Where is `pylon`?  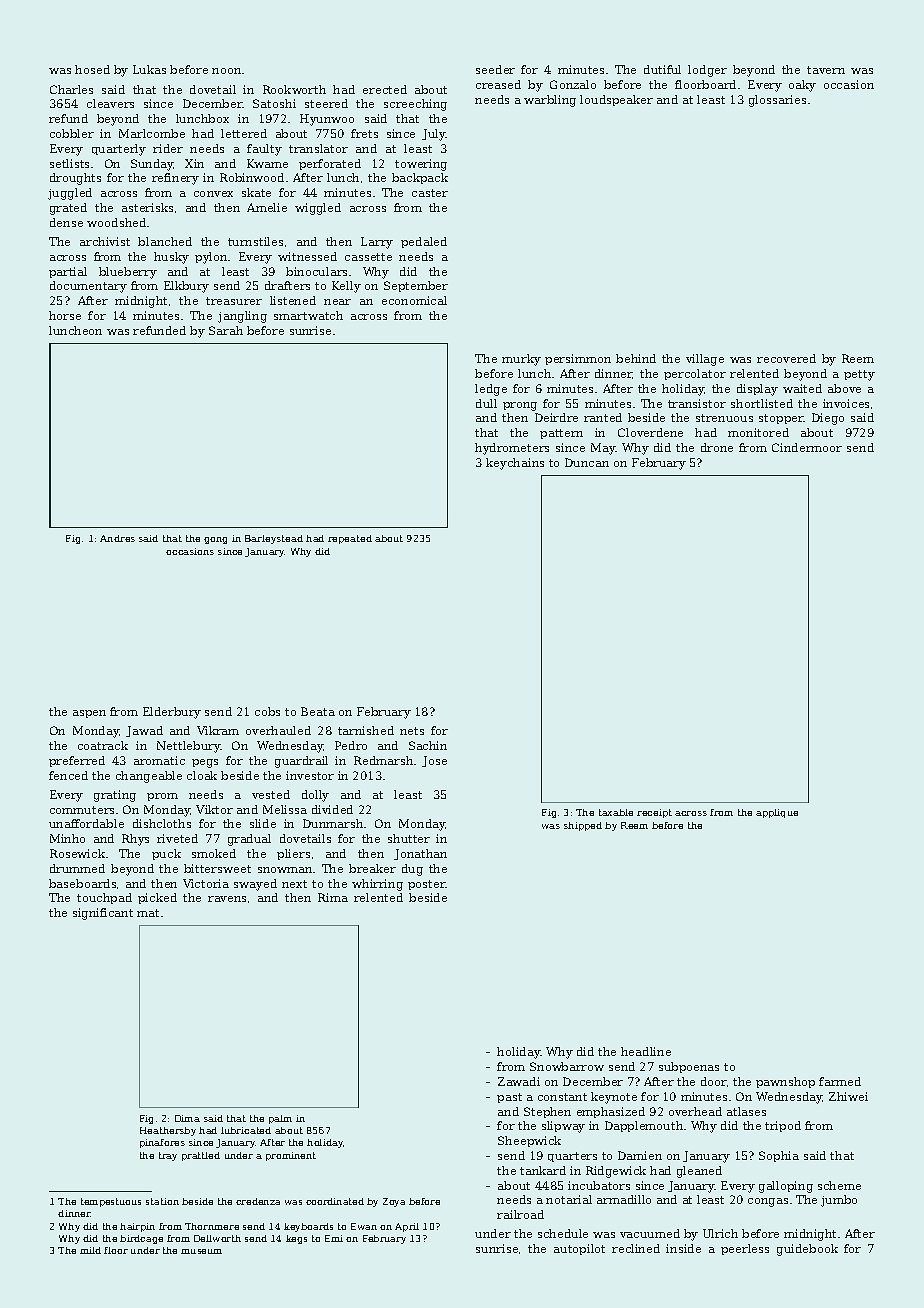
pylon is located at coordinates (211, 258).
